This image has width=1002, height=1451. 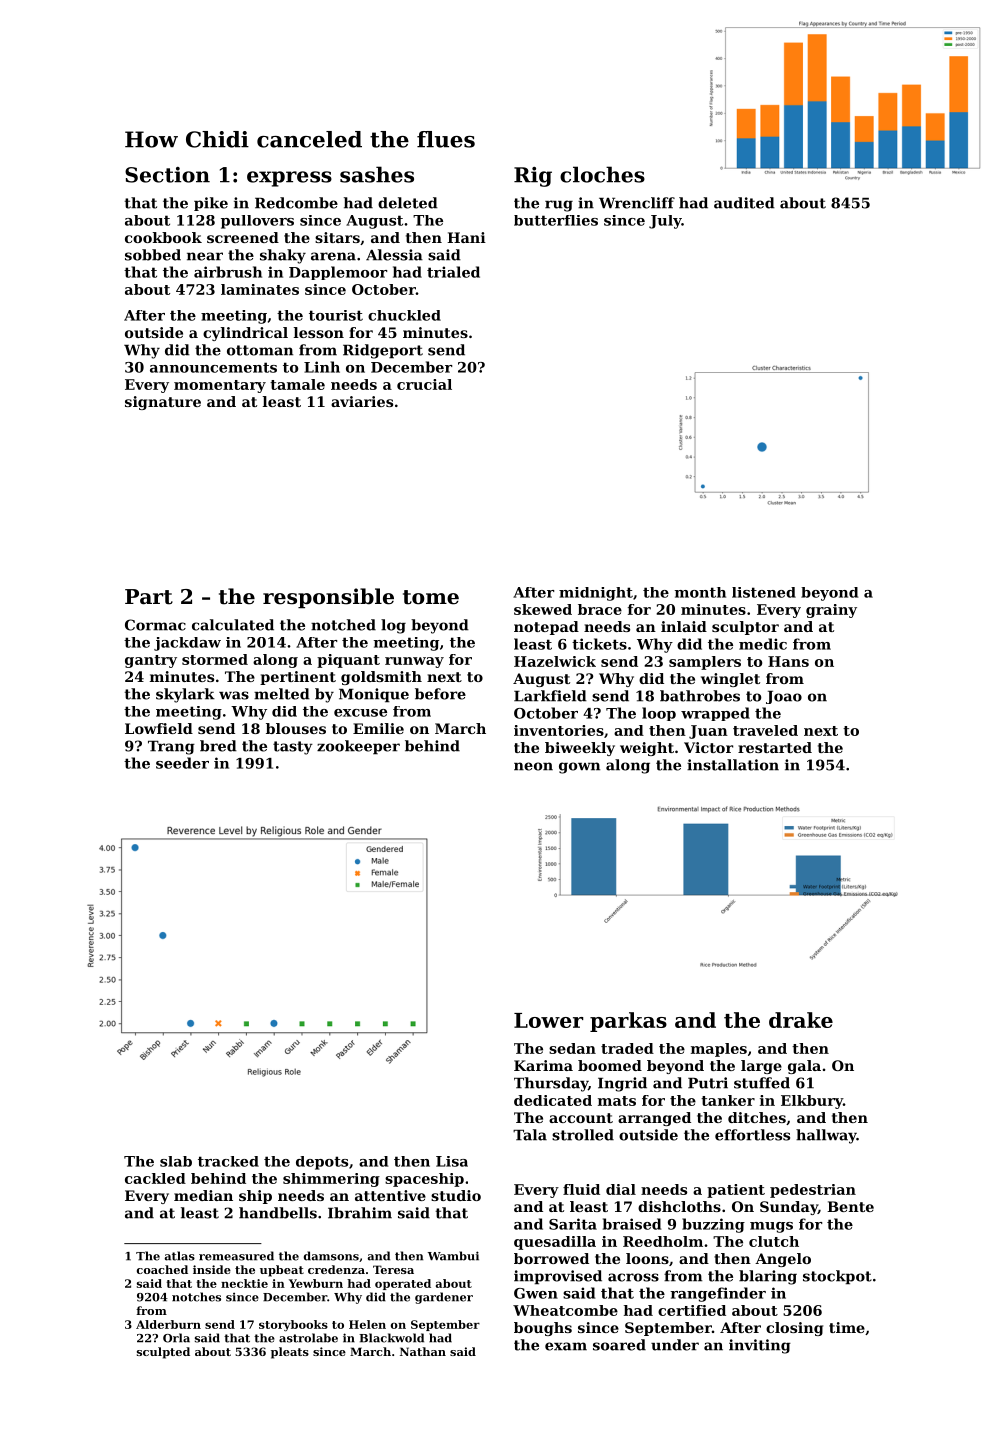 What do you see at coordinates (831, 611) in the image?
I see `grainy` at bounding box center [831, 611].
